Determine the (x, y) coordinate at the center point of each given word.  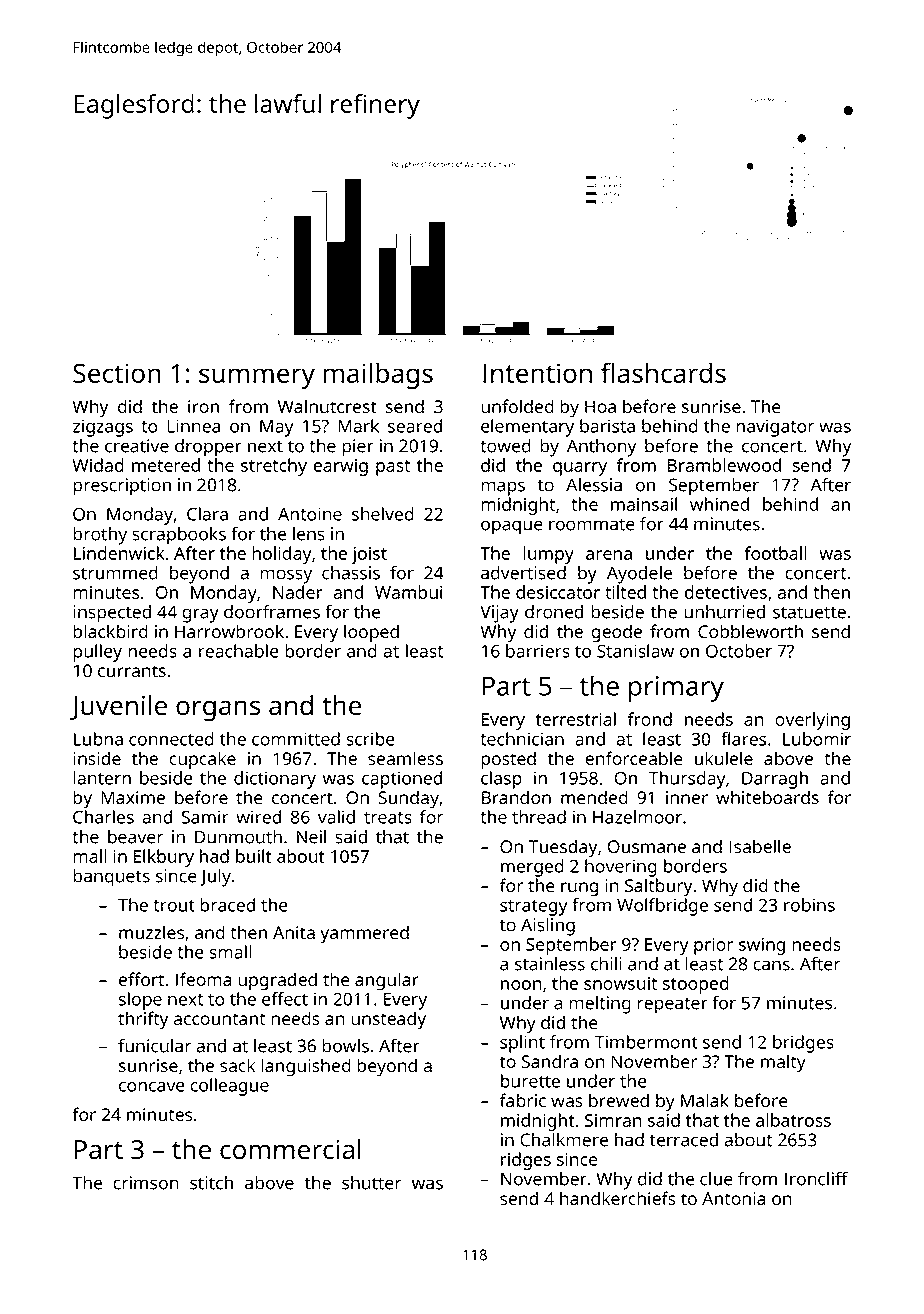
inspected (112, 613)
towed (505, 445)
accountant (219, 1019)
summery (257, 378)
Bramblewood (724, 465)
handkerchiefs (618, 1198)
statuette (809, 613)
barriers (538, 651)
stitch (211, 1182)
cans (771, 965)
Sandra (550, 1061)
